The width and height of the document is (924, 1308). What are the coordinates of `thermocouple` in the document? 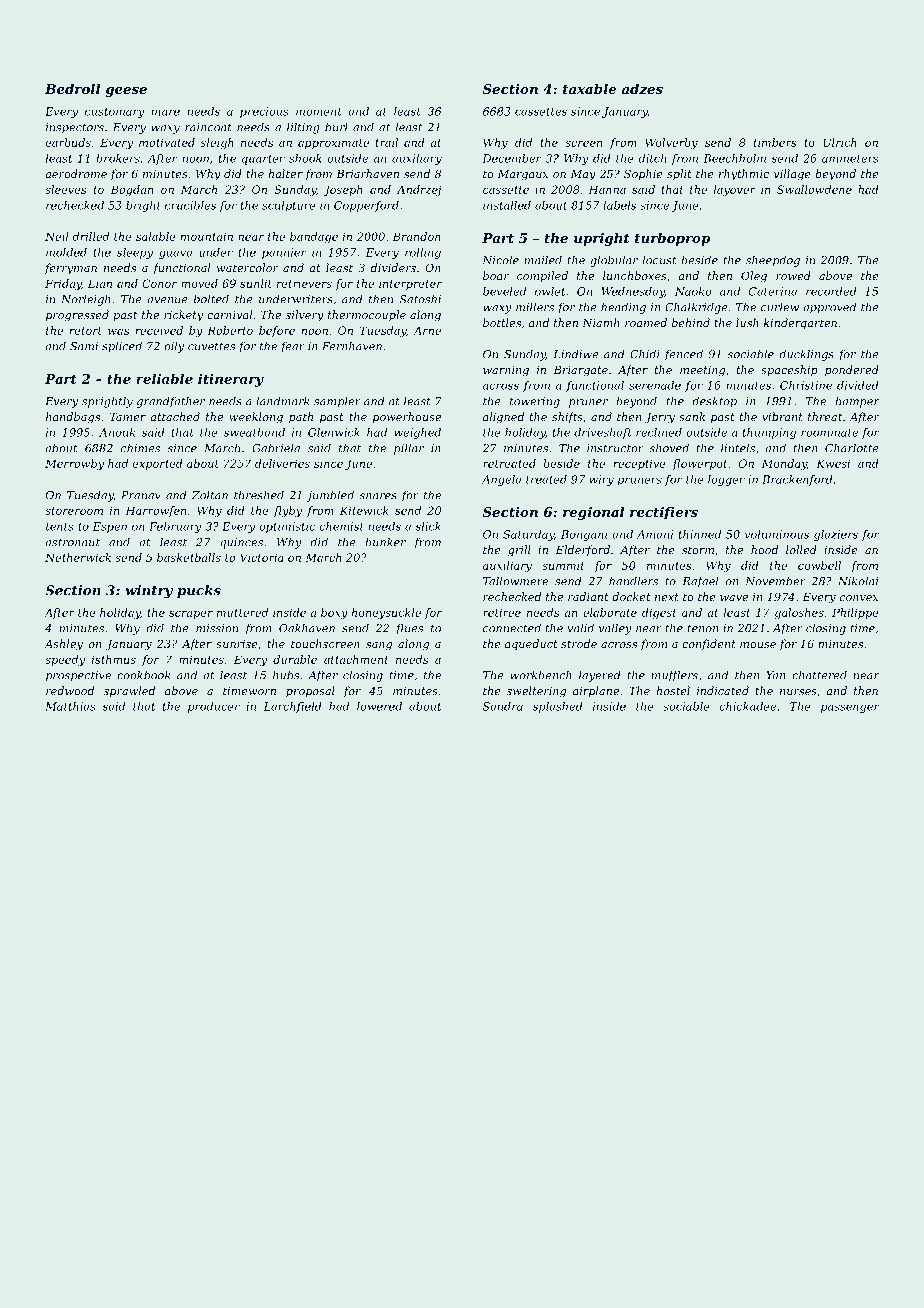 It's located at (367, 316).
